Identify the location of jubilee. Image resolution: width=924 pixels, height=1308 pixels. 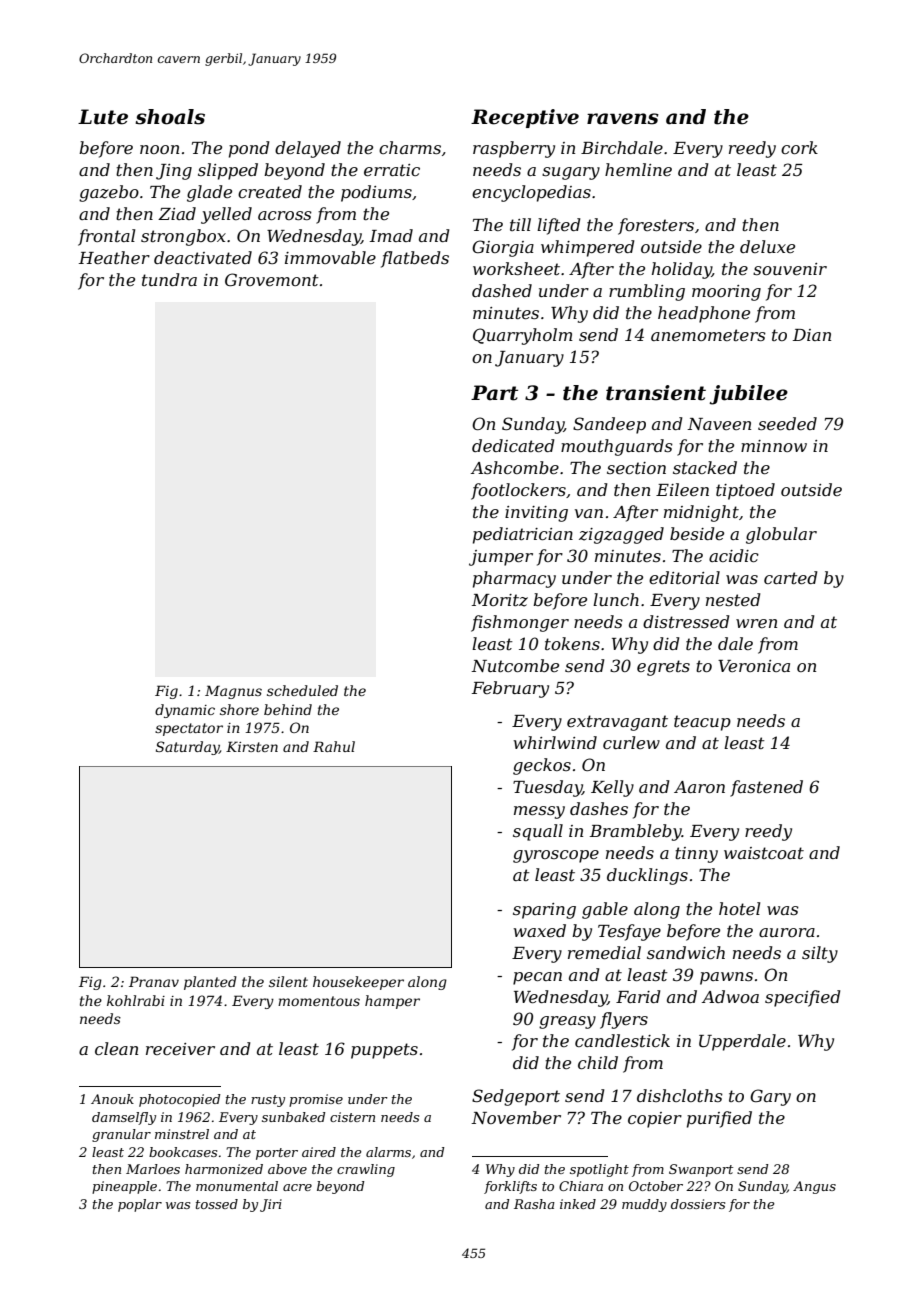
(748, 395).
